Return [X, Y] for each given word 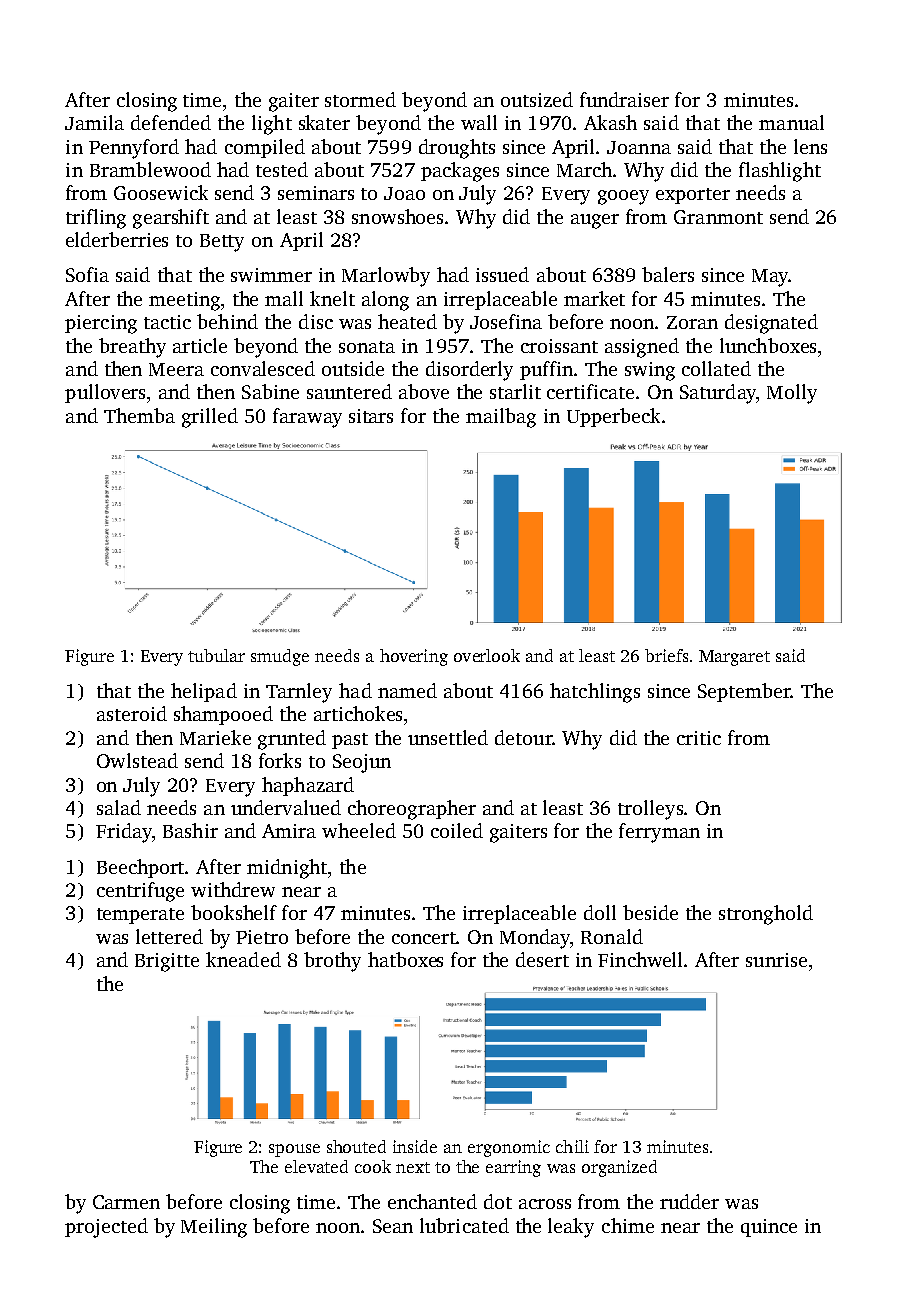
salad [119, 807]
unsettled [448, 737]
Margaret [734, 658]
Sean [393, 1226]
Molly [792, 394]
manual [791, 122]
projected [106, 1228]
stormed [360, 99]
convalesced [263, 368]
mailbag [501, 418]
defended [171, 122]
